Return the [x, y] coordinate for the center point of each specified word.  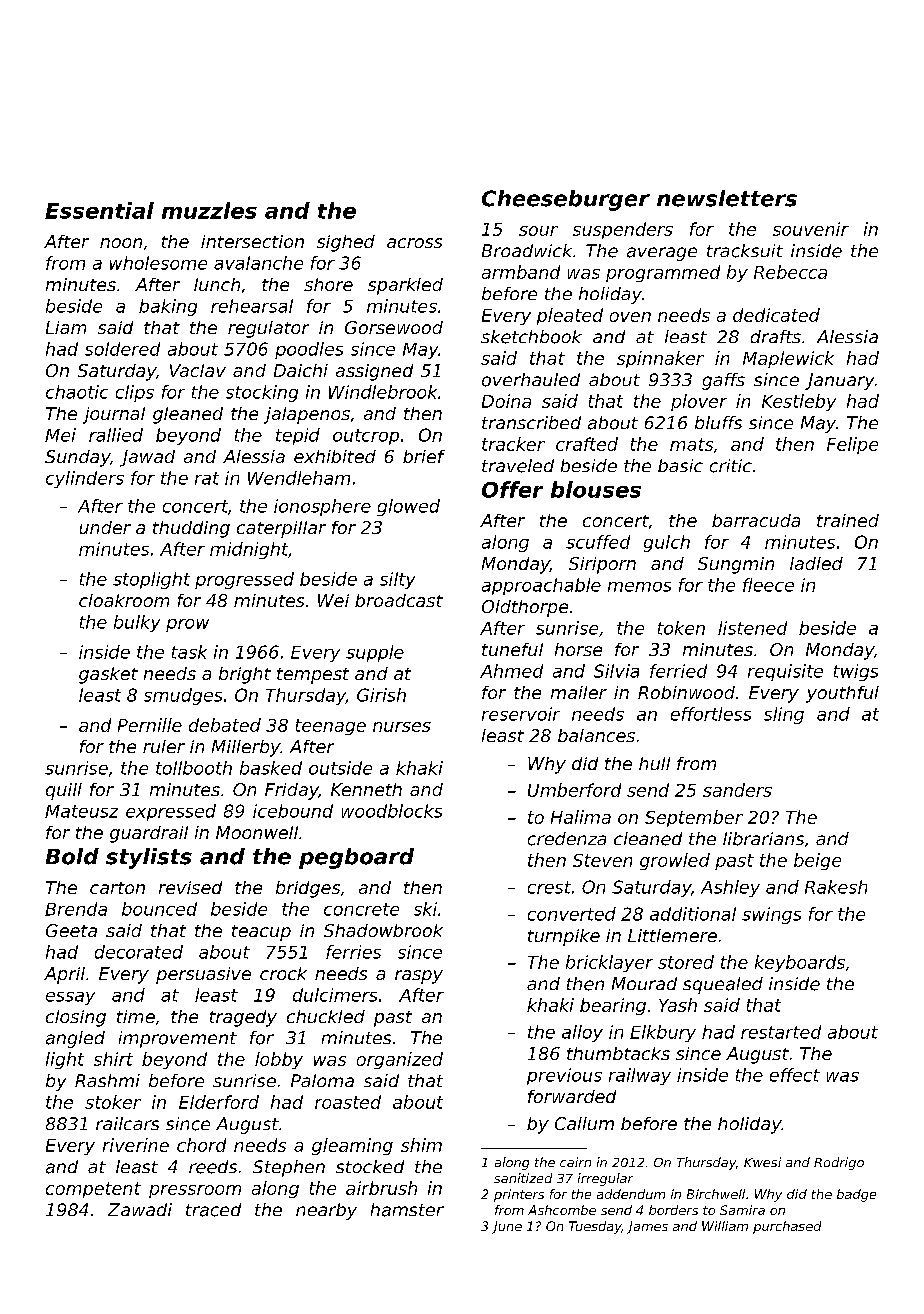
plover [699, 402]
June [507, 1227]
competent [93, 1190]
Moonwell [257, 832]
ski [425, 909]
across [414, 243]
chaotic [77, 392]
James [647, 1227]
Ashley [730, 888]
